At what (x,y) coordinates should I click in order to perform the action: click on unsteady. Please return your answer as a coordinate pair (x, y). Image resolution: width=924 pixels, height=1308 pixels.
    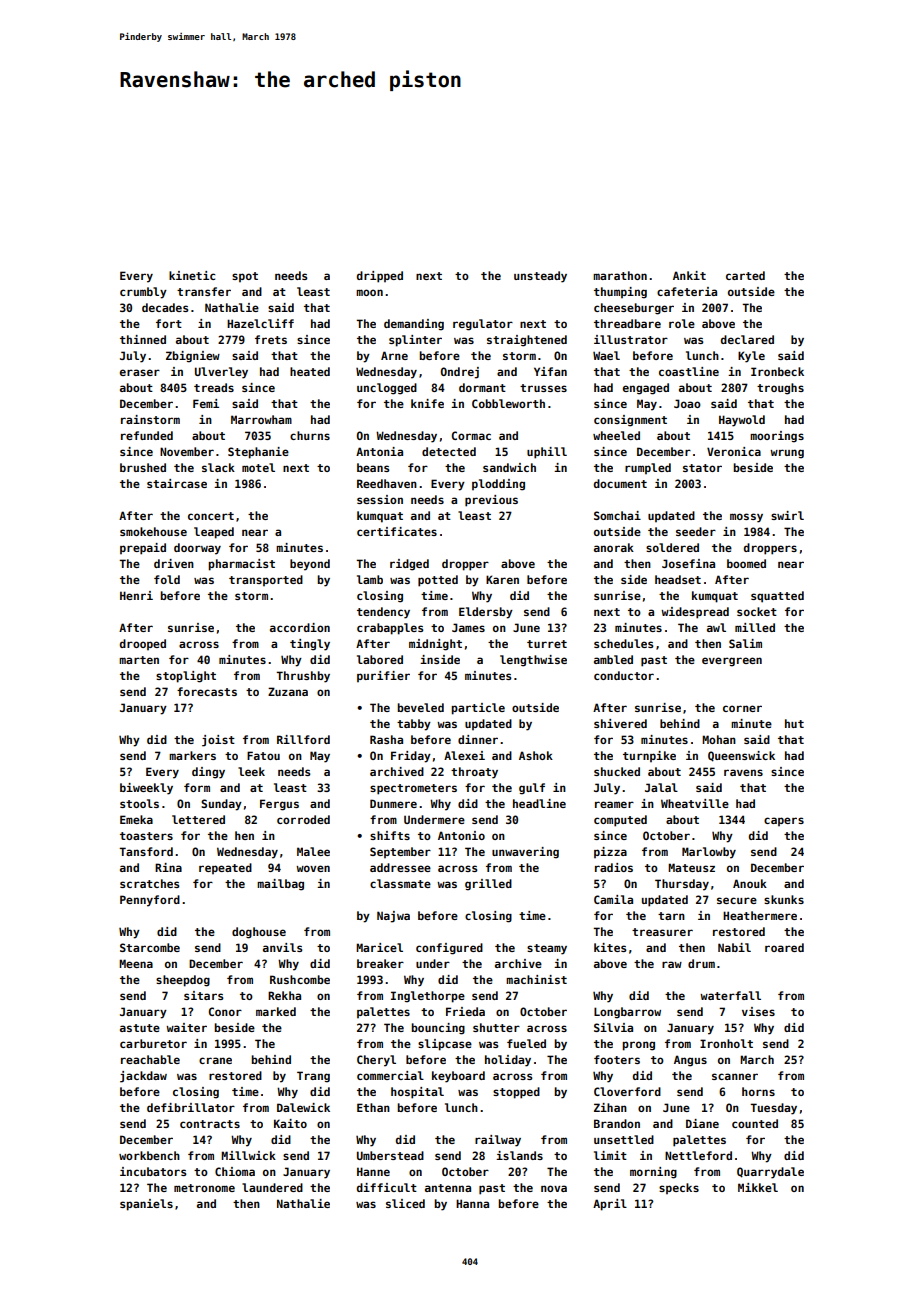
    Looking at the image, I should click on (540, 277).
